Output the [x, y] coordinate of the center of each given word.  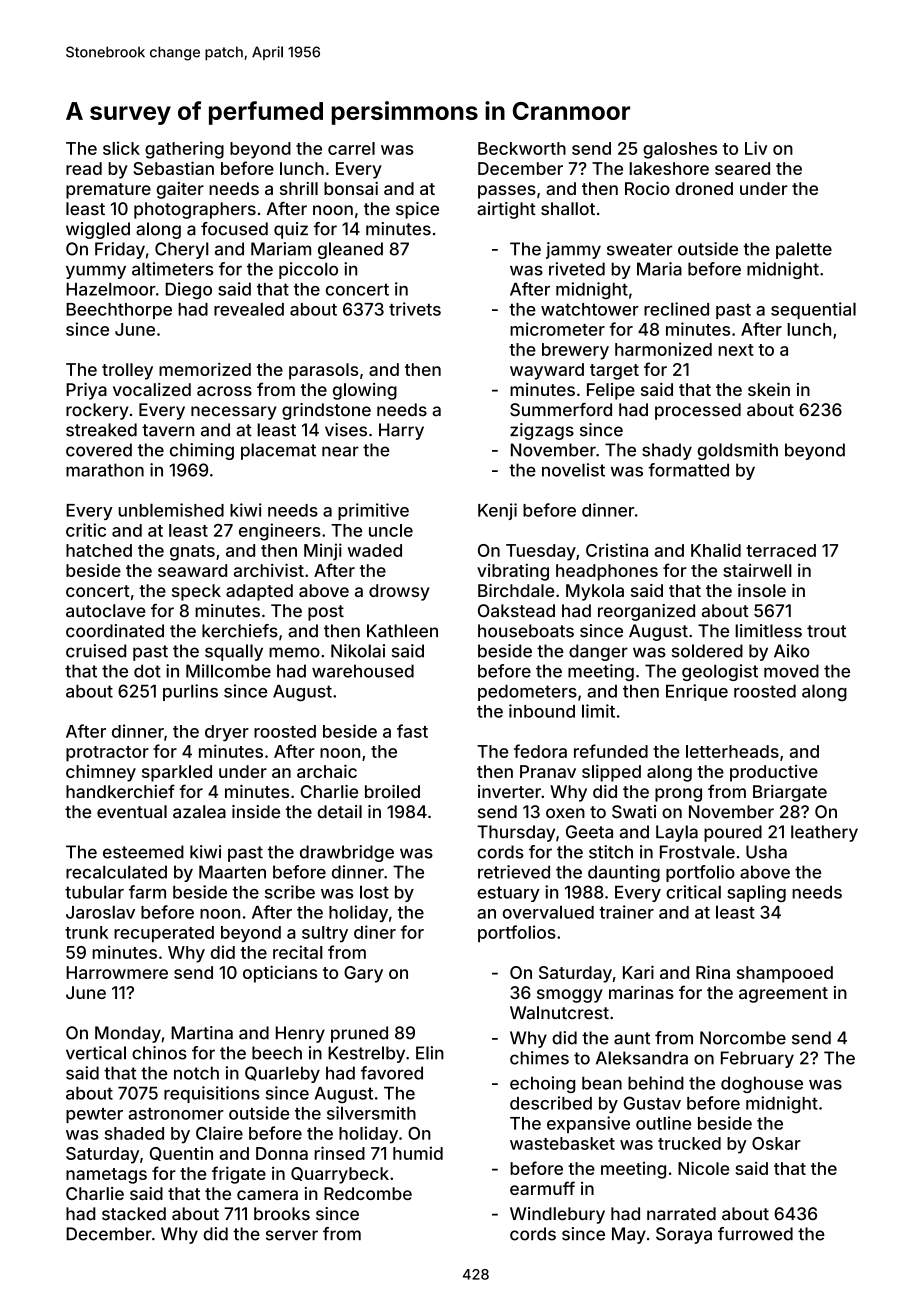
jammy [573, 250]
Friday [120, 250]
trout [826, 631]
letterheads [732, 751]
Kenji [497, 511]
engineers [280, 532]
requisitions [212, 1094]
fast [412, 731]
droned [704, 188]
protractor [107, 754]
